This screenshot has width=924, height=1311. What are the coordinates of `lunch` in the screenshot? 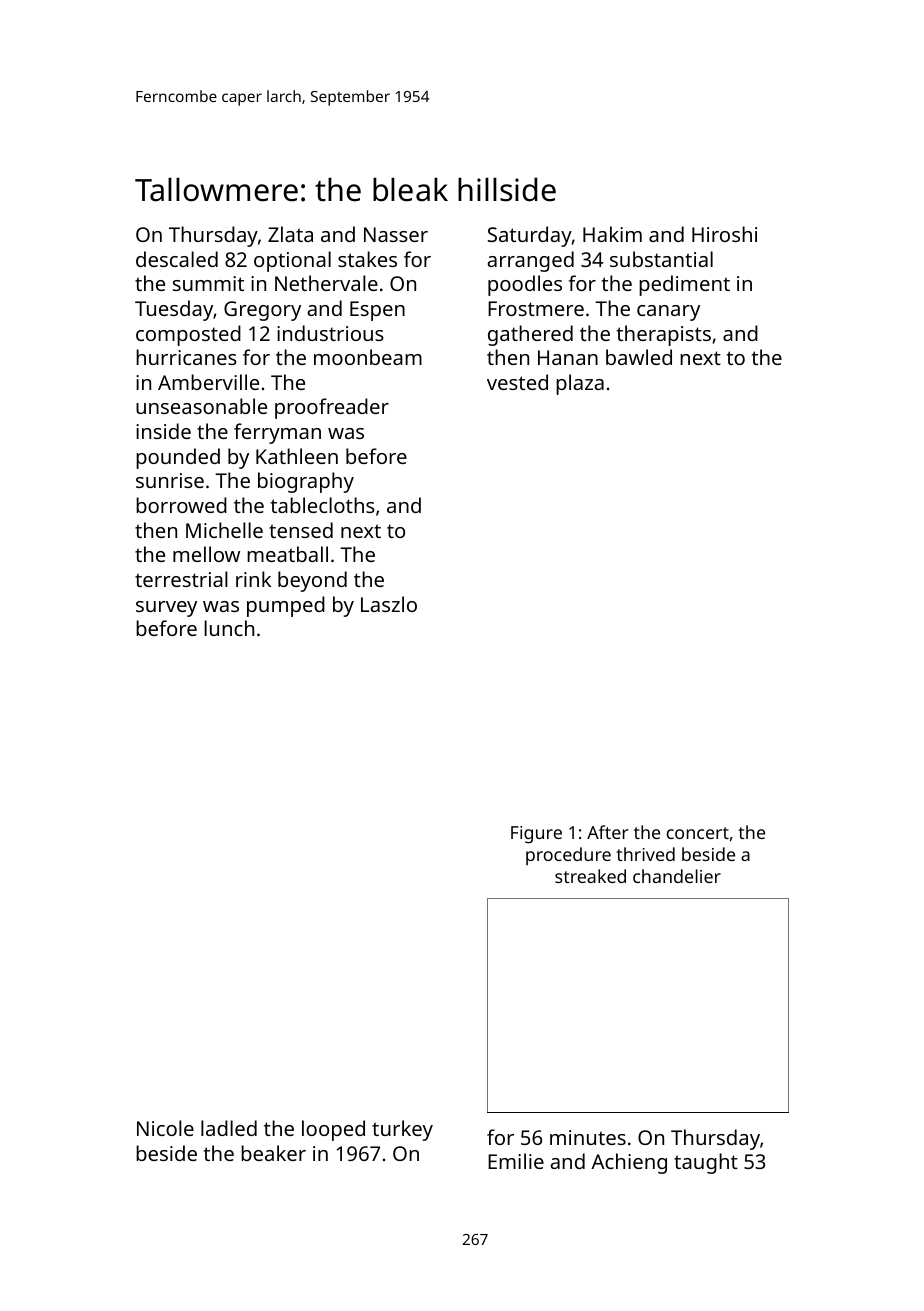 It's located at (229, 628).
